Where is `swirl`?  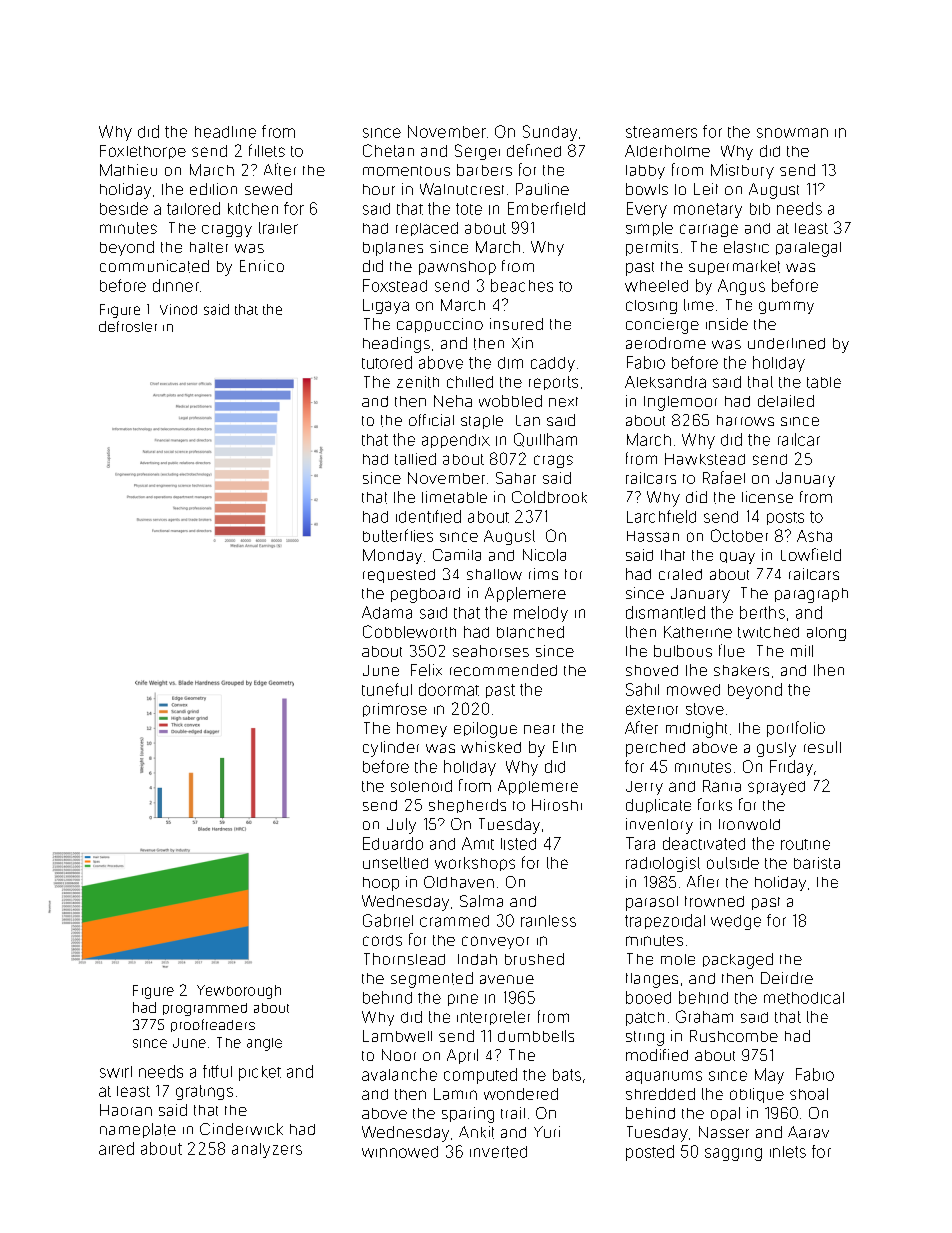 swirl is located at coordinates (116, 1072).
